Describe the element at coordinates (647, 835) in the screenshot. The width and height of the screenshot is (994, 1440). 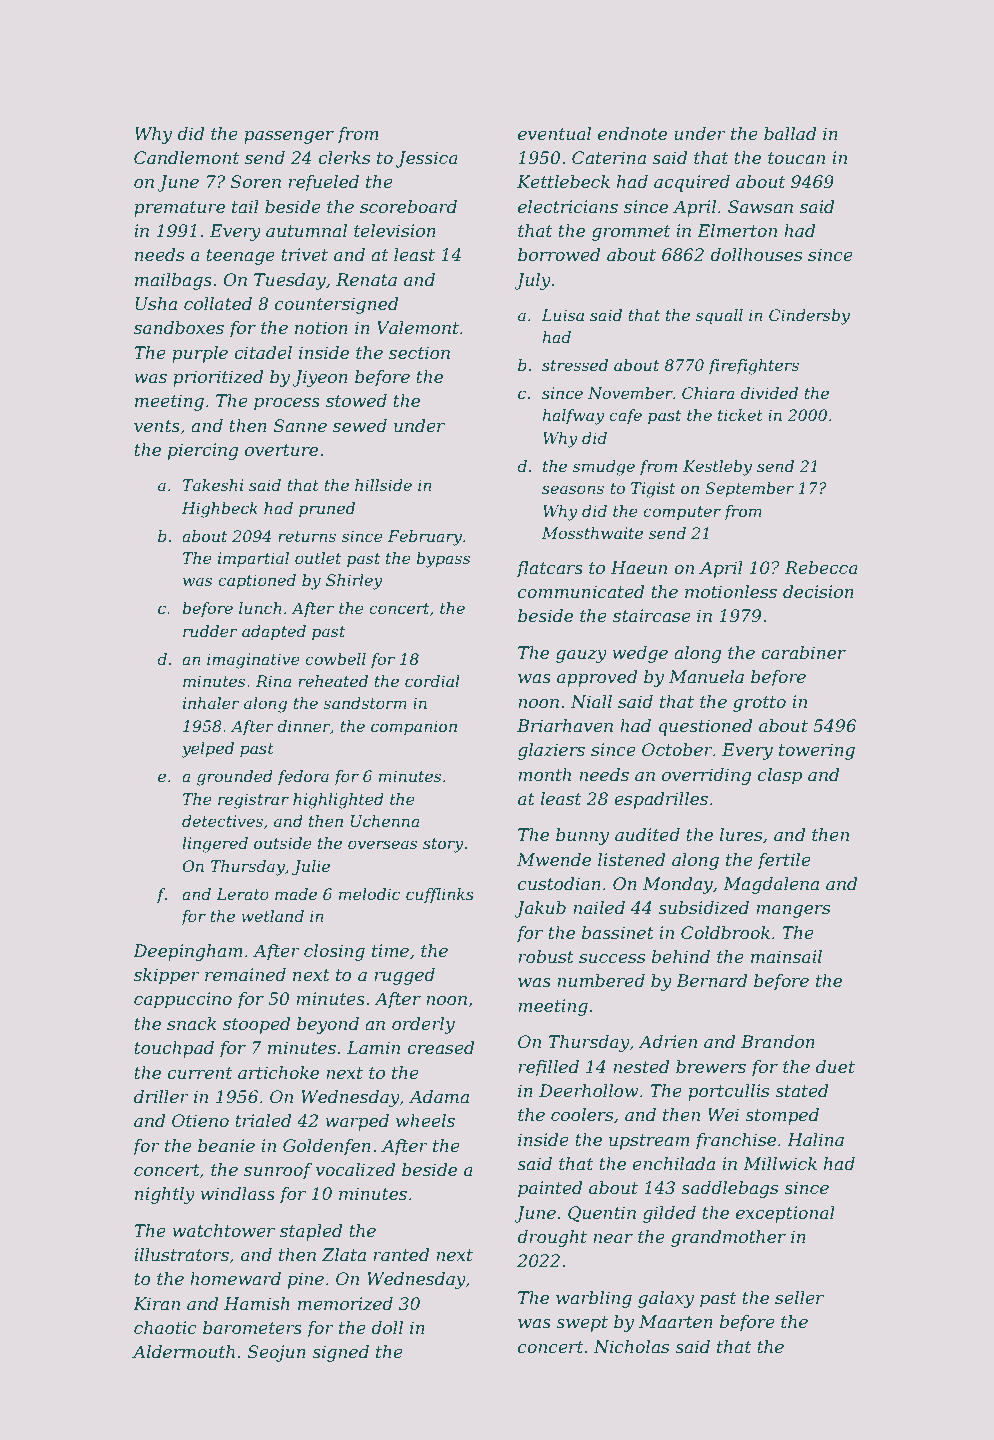
I see `audited` at that location.
